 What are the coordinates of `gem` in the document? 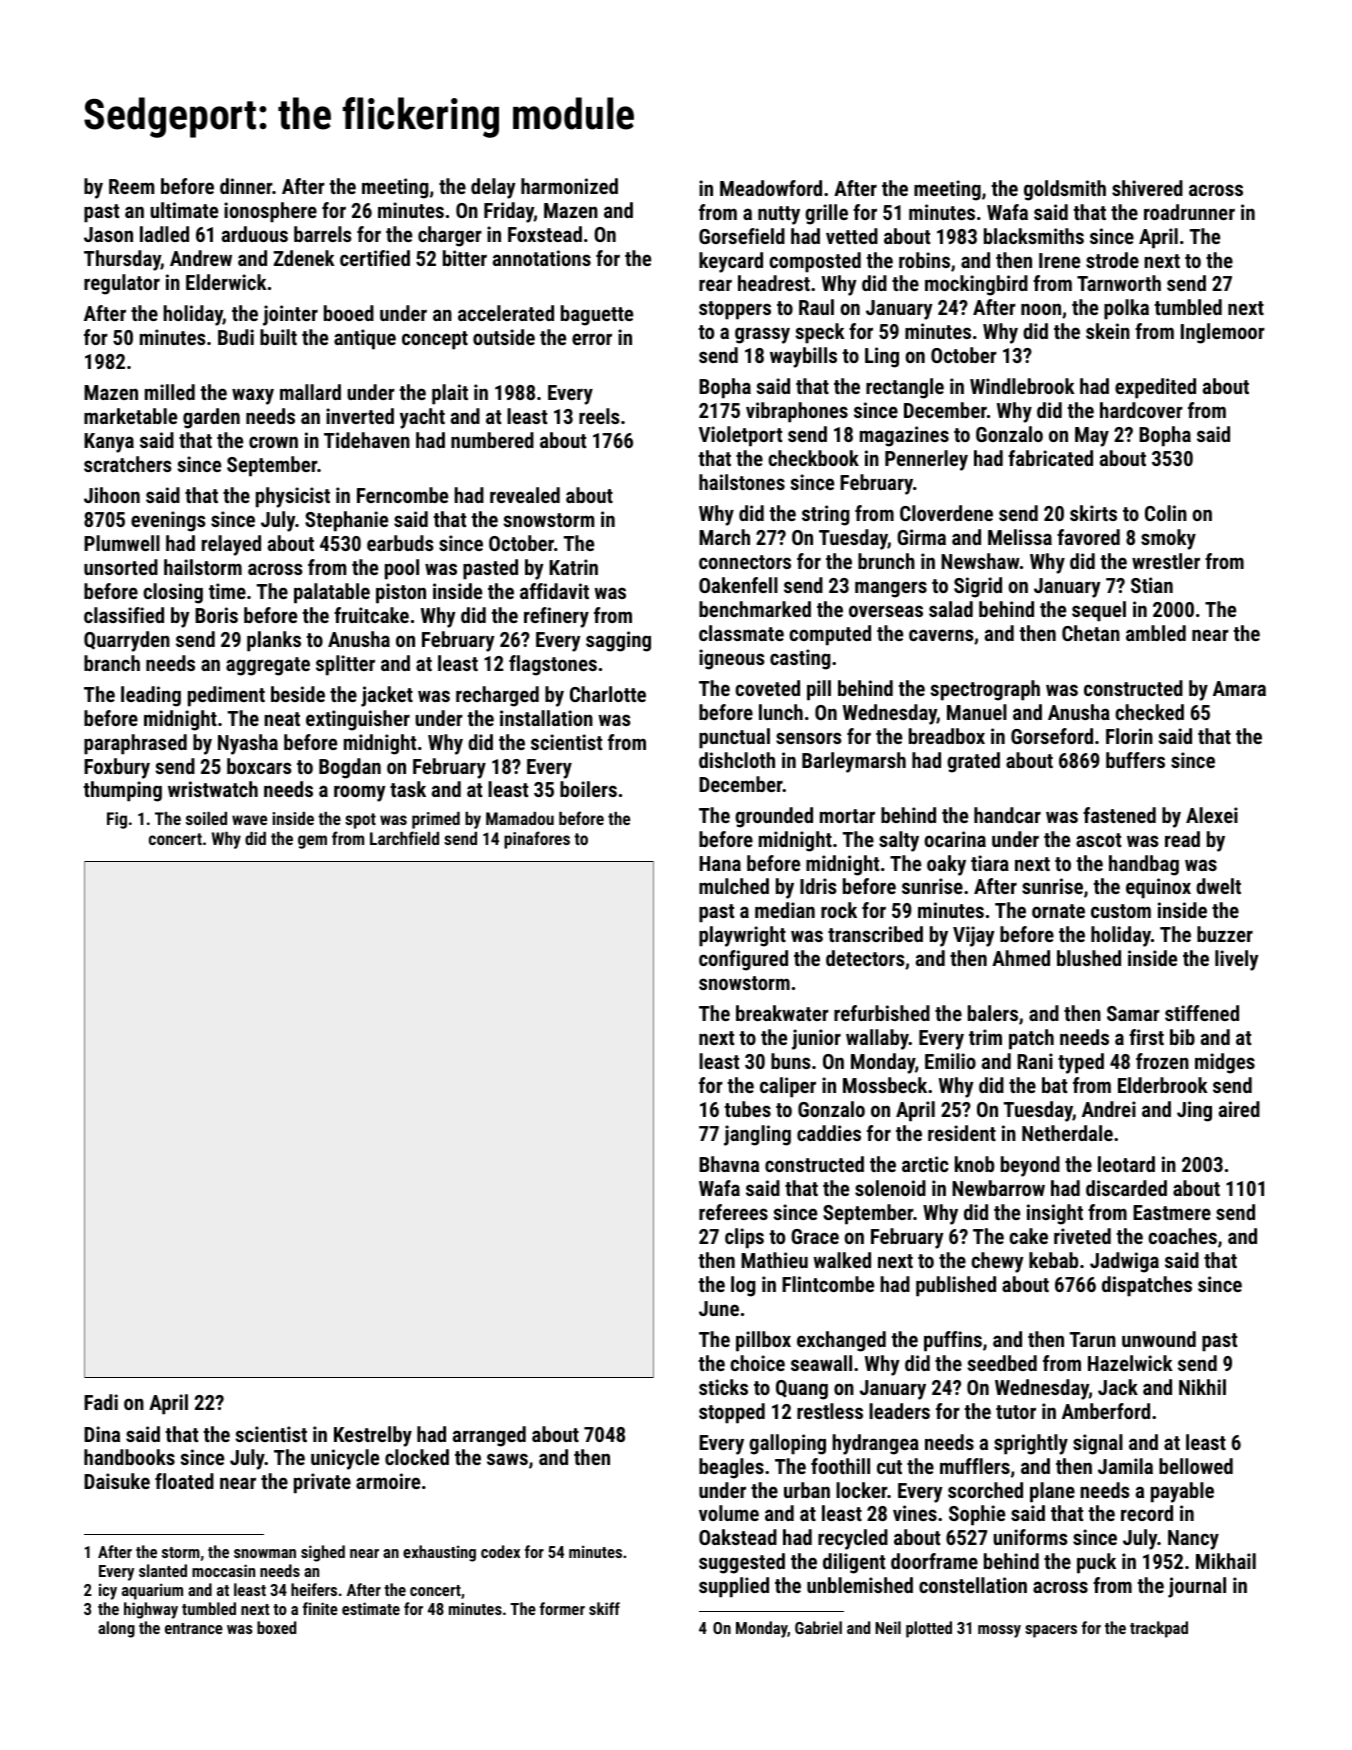 It's located at (312, 842).
